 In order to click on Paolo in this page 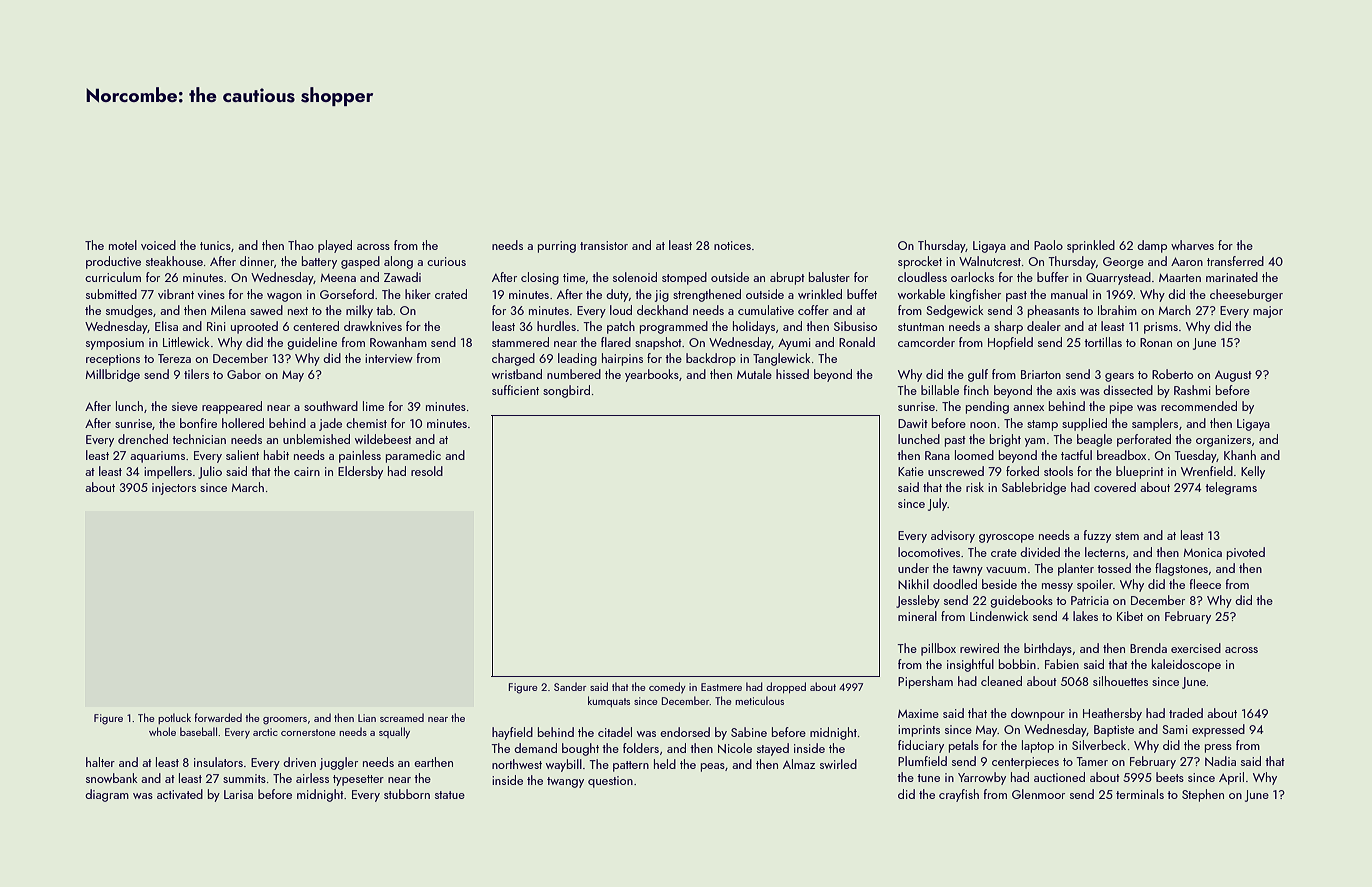, I will do `click(1048, 245)`.
